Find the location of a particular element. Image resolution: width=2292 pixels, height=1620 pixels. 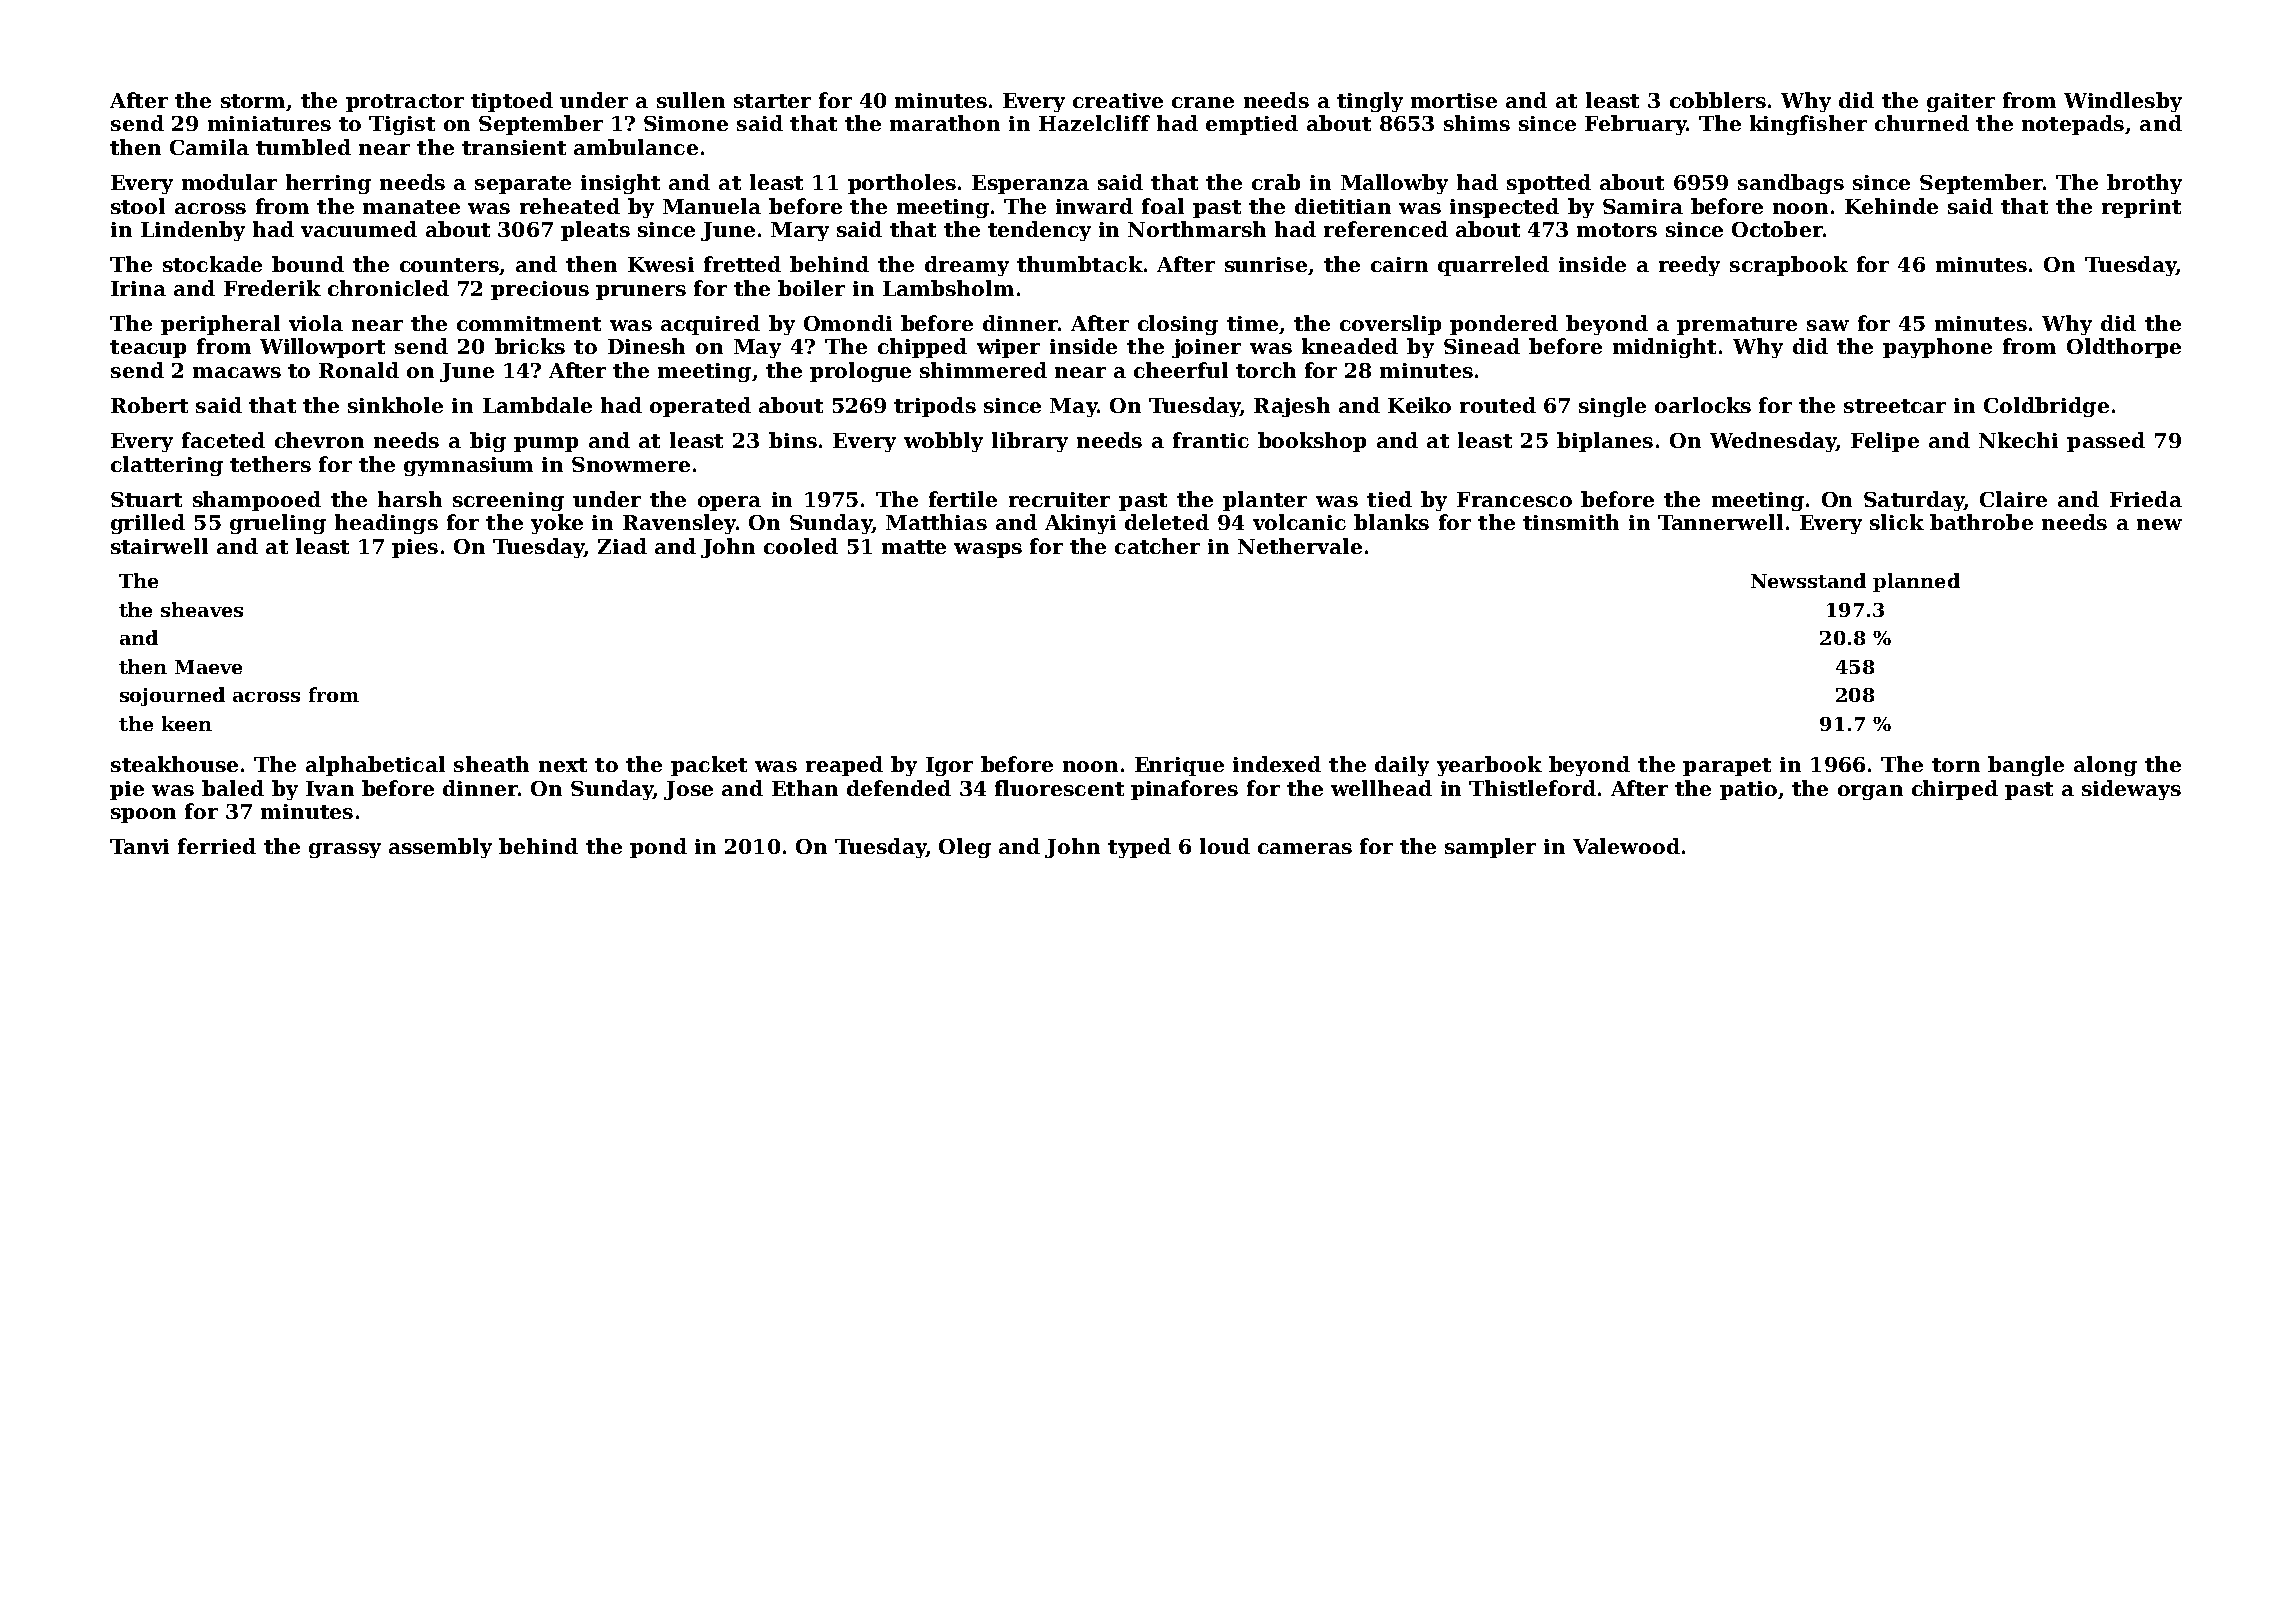

wiper is located at coordinates (1008, 348).
